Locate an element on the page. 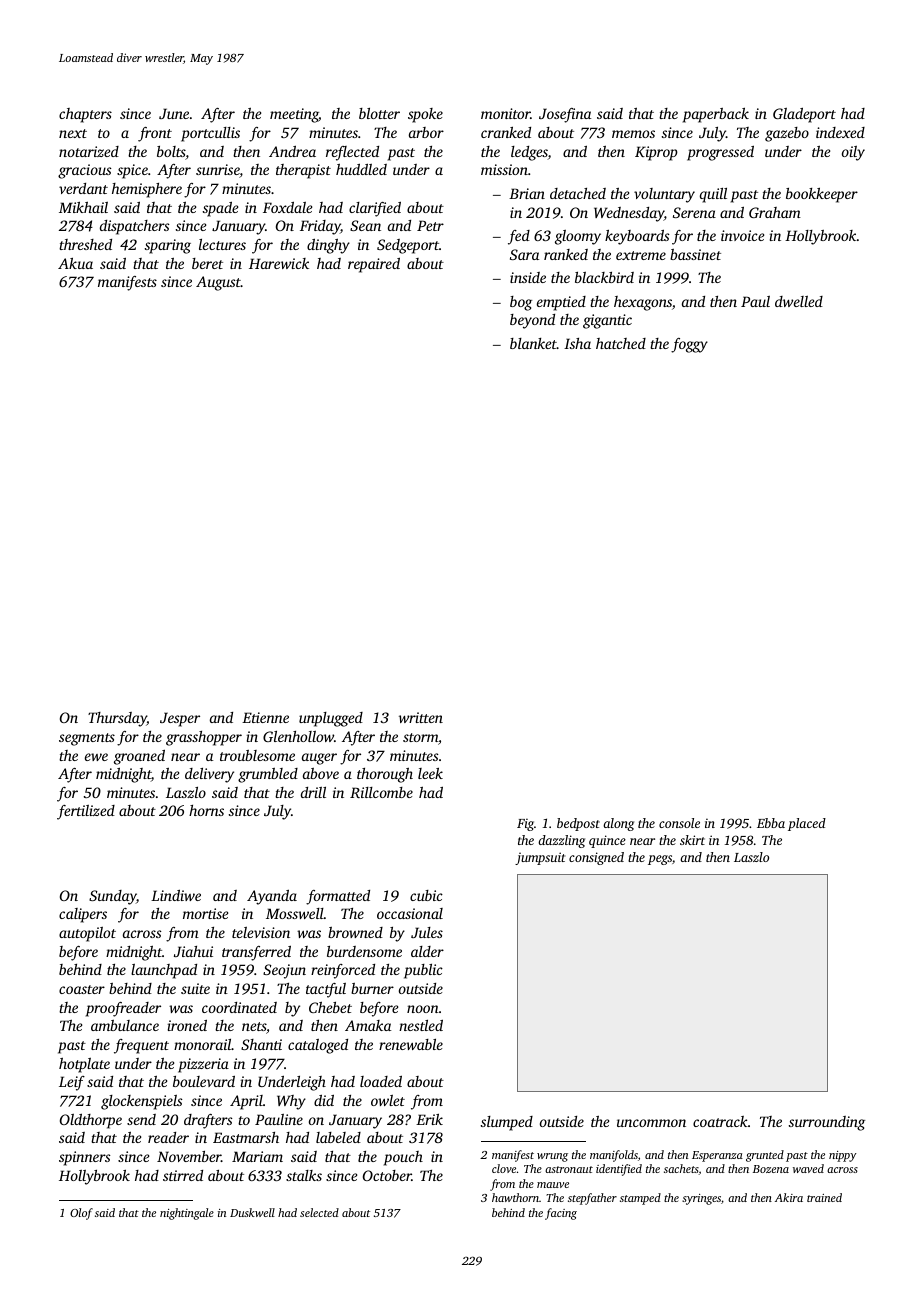 Image resolution: width=924 pixels, height=1314 pixels. Rillcombe is located at coordinates (381, 792).
